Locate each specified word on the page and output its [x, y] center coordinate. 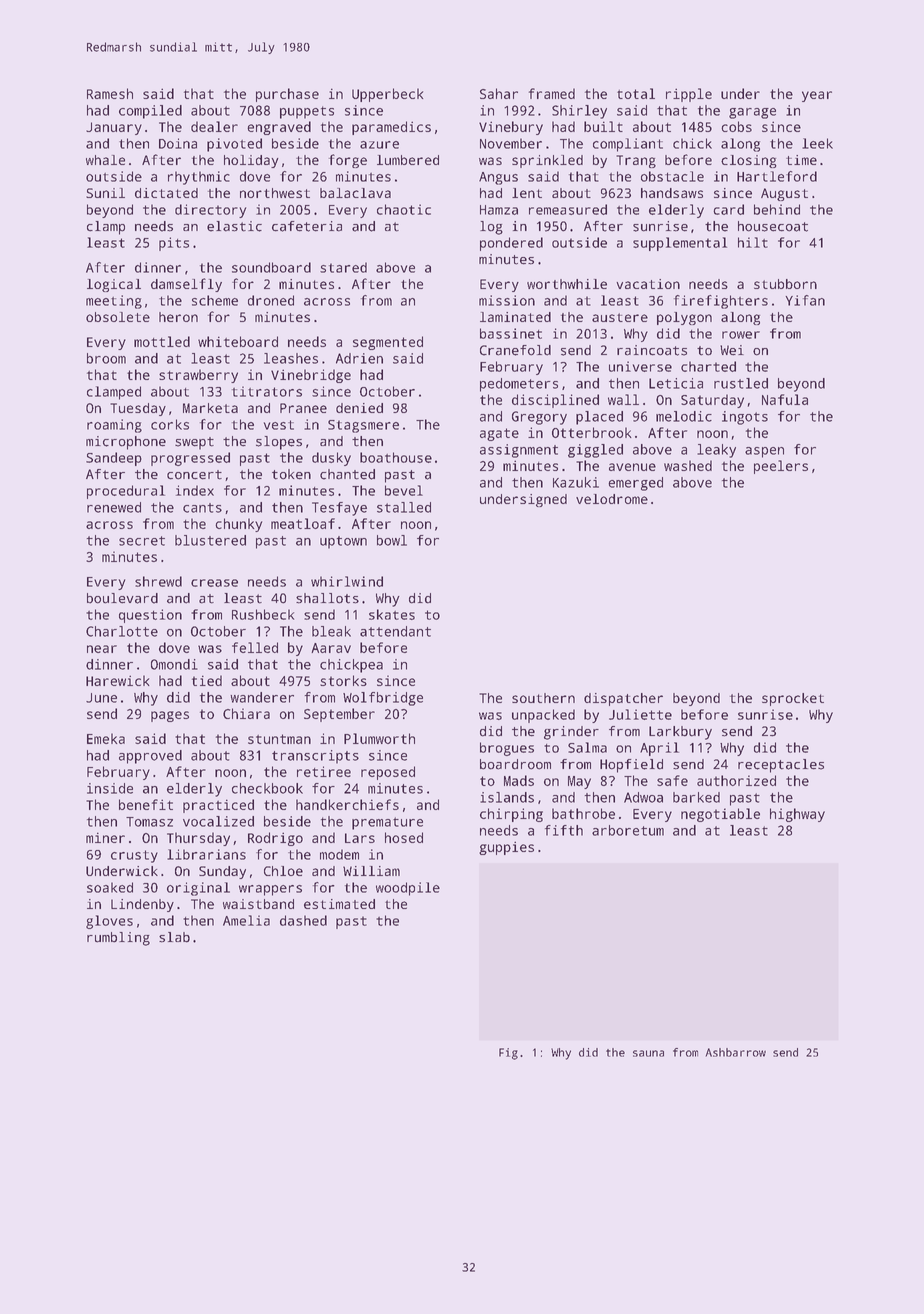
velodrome [612, 499]
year [817, 96]
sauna [648, 1053]
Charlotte [122, 631]
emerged [635, 484]
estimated [339, 904]
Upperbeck [387, 95]
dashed [303, 920]
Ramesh [110, 93]
